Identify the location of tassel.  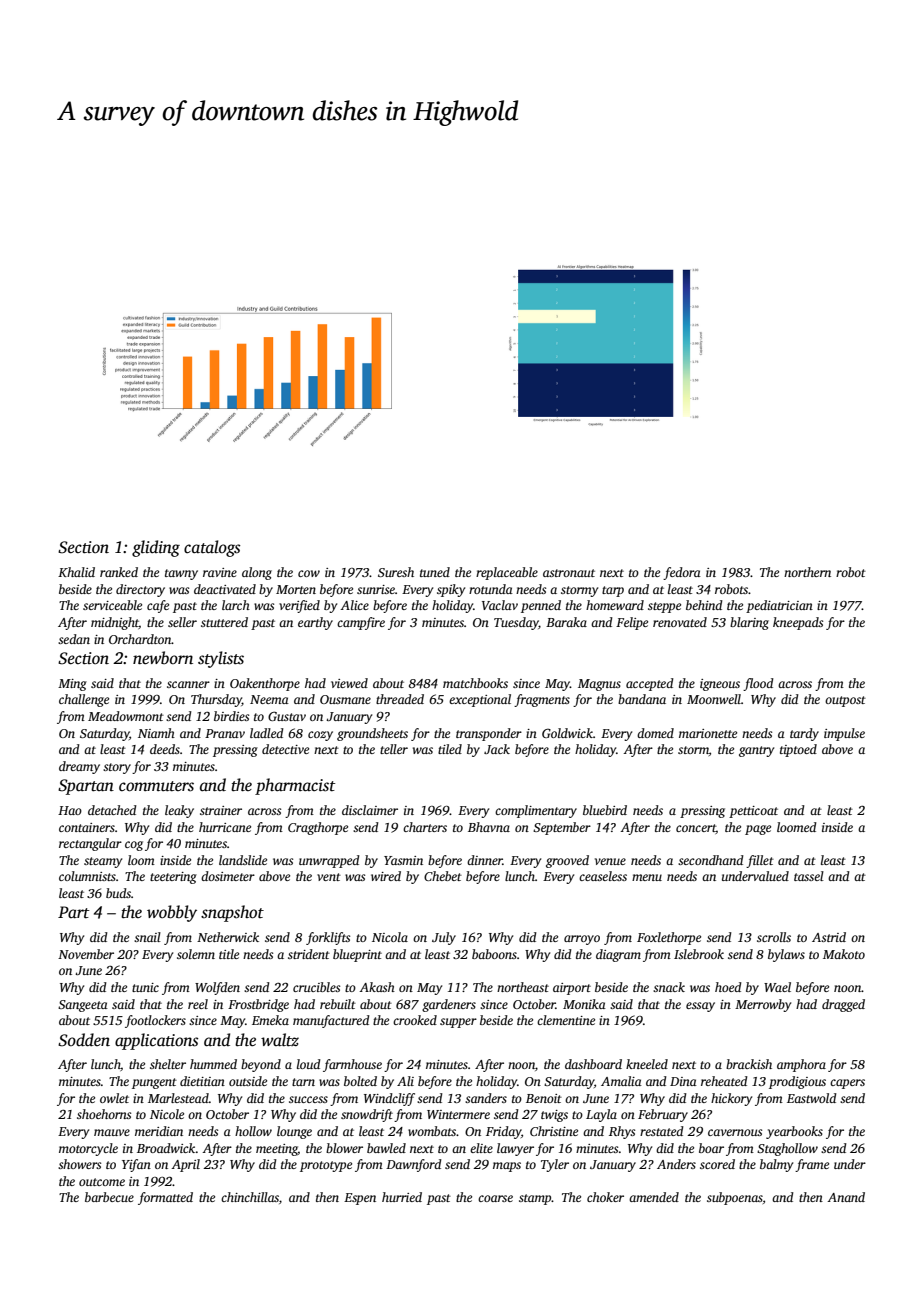
(809, 876).
